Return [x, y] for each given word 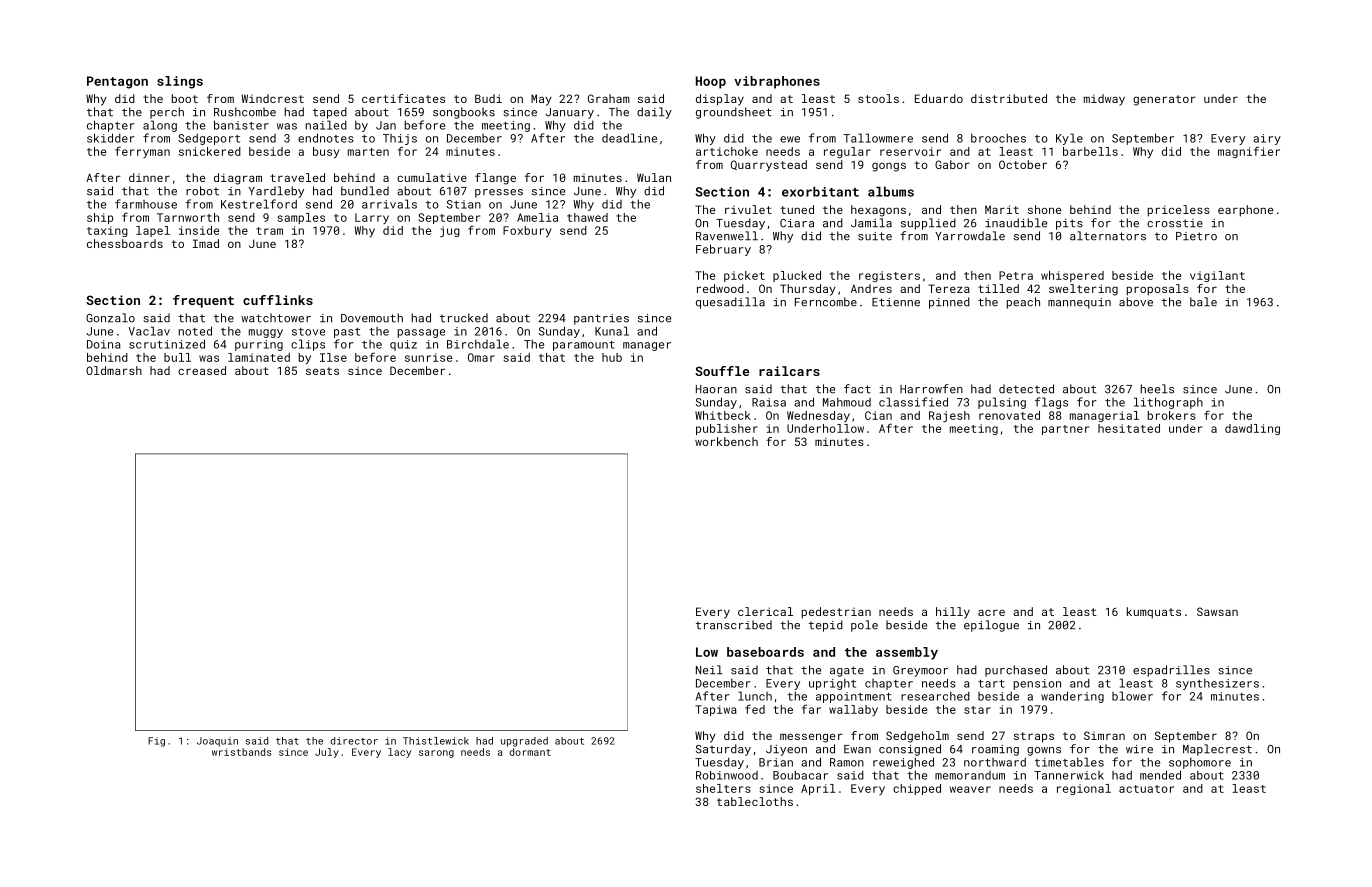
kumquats [1154, 613]
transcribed [734, 625]
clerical [765, 611]
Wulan [654, 177]
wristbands [242, 752]
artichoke [727, 151]
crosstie [1175, 223]
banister [241, 125]
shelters [723, 788]
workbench [726, 441]
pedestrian [836, 613]
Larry [372, 218]
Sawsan [1217, 611]
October [1023, 164]
